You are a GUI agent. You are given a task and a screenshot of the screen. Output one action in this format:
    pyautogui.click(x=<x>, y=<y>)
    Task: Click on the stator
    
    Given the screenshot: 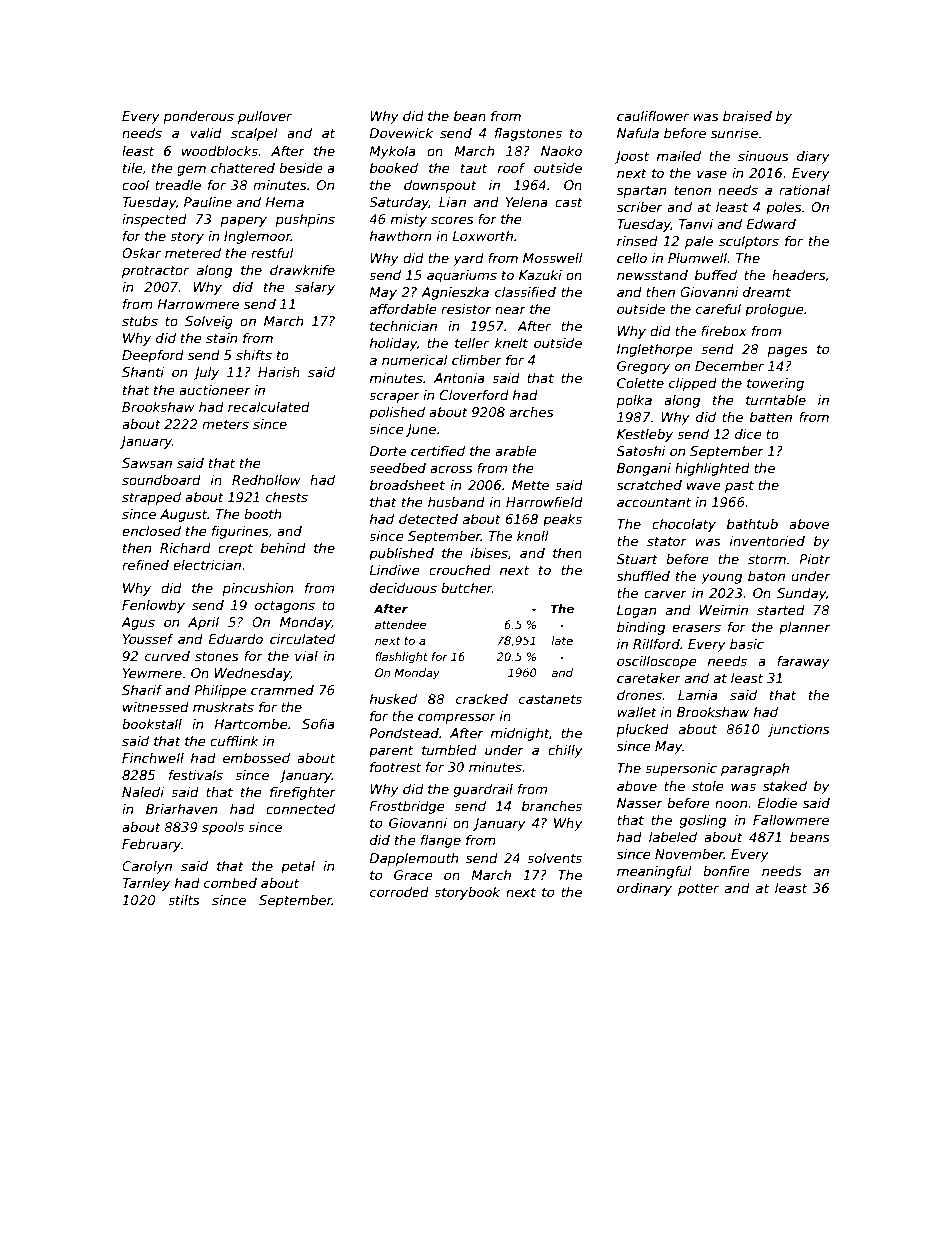 What is the action you would take?
    pyautogui.click(x=667, y=541)
